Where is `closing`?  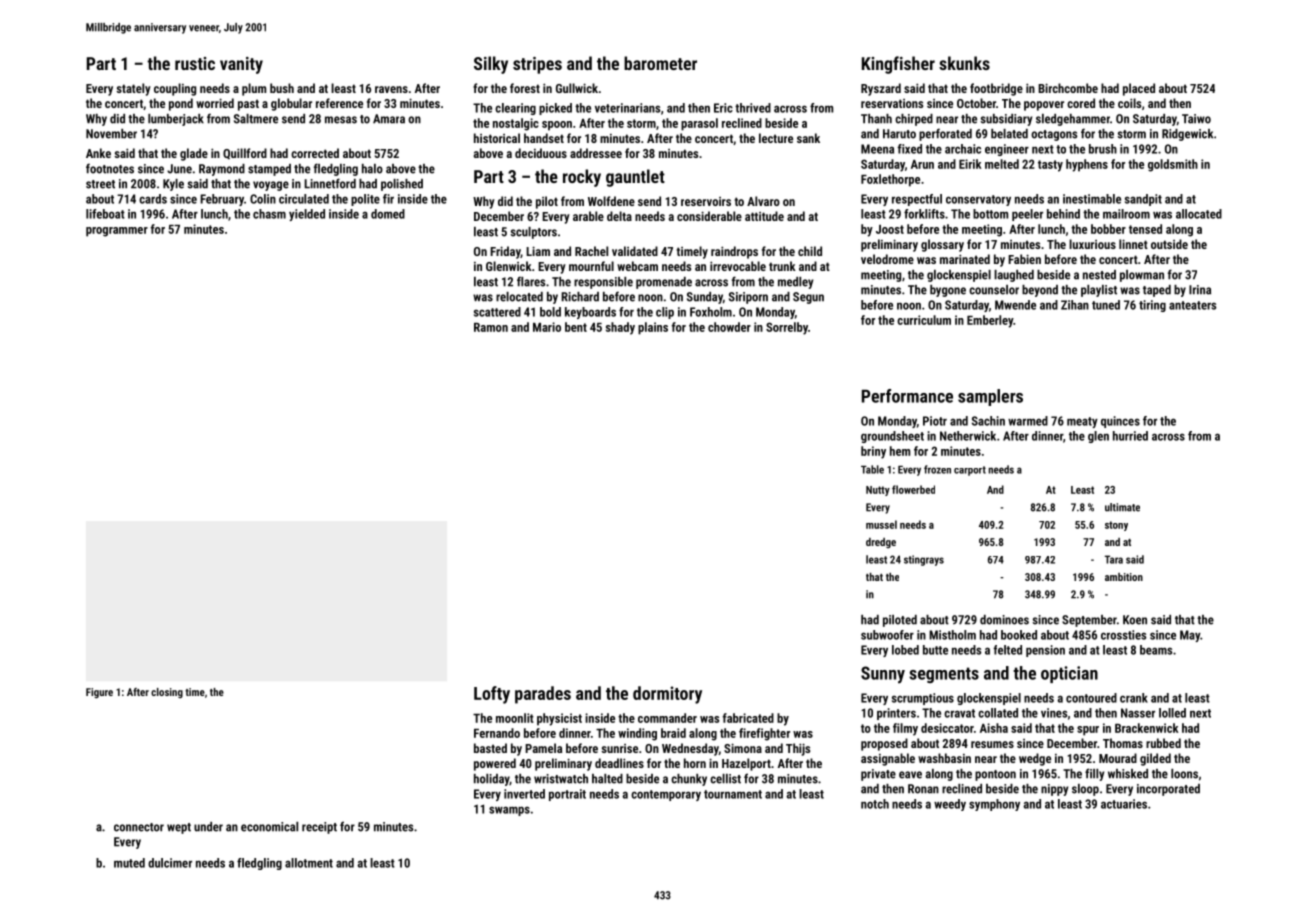
closing is located at coordinates (167, 693).
